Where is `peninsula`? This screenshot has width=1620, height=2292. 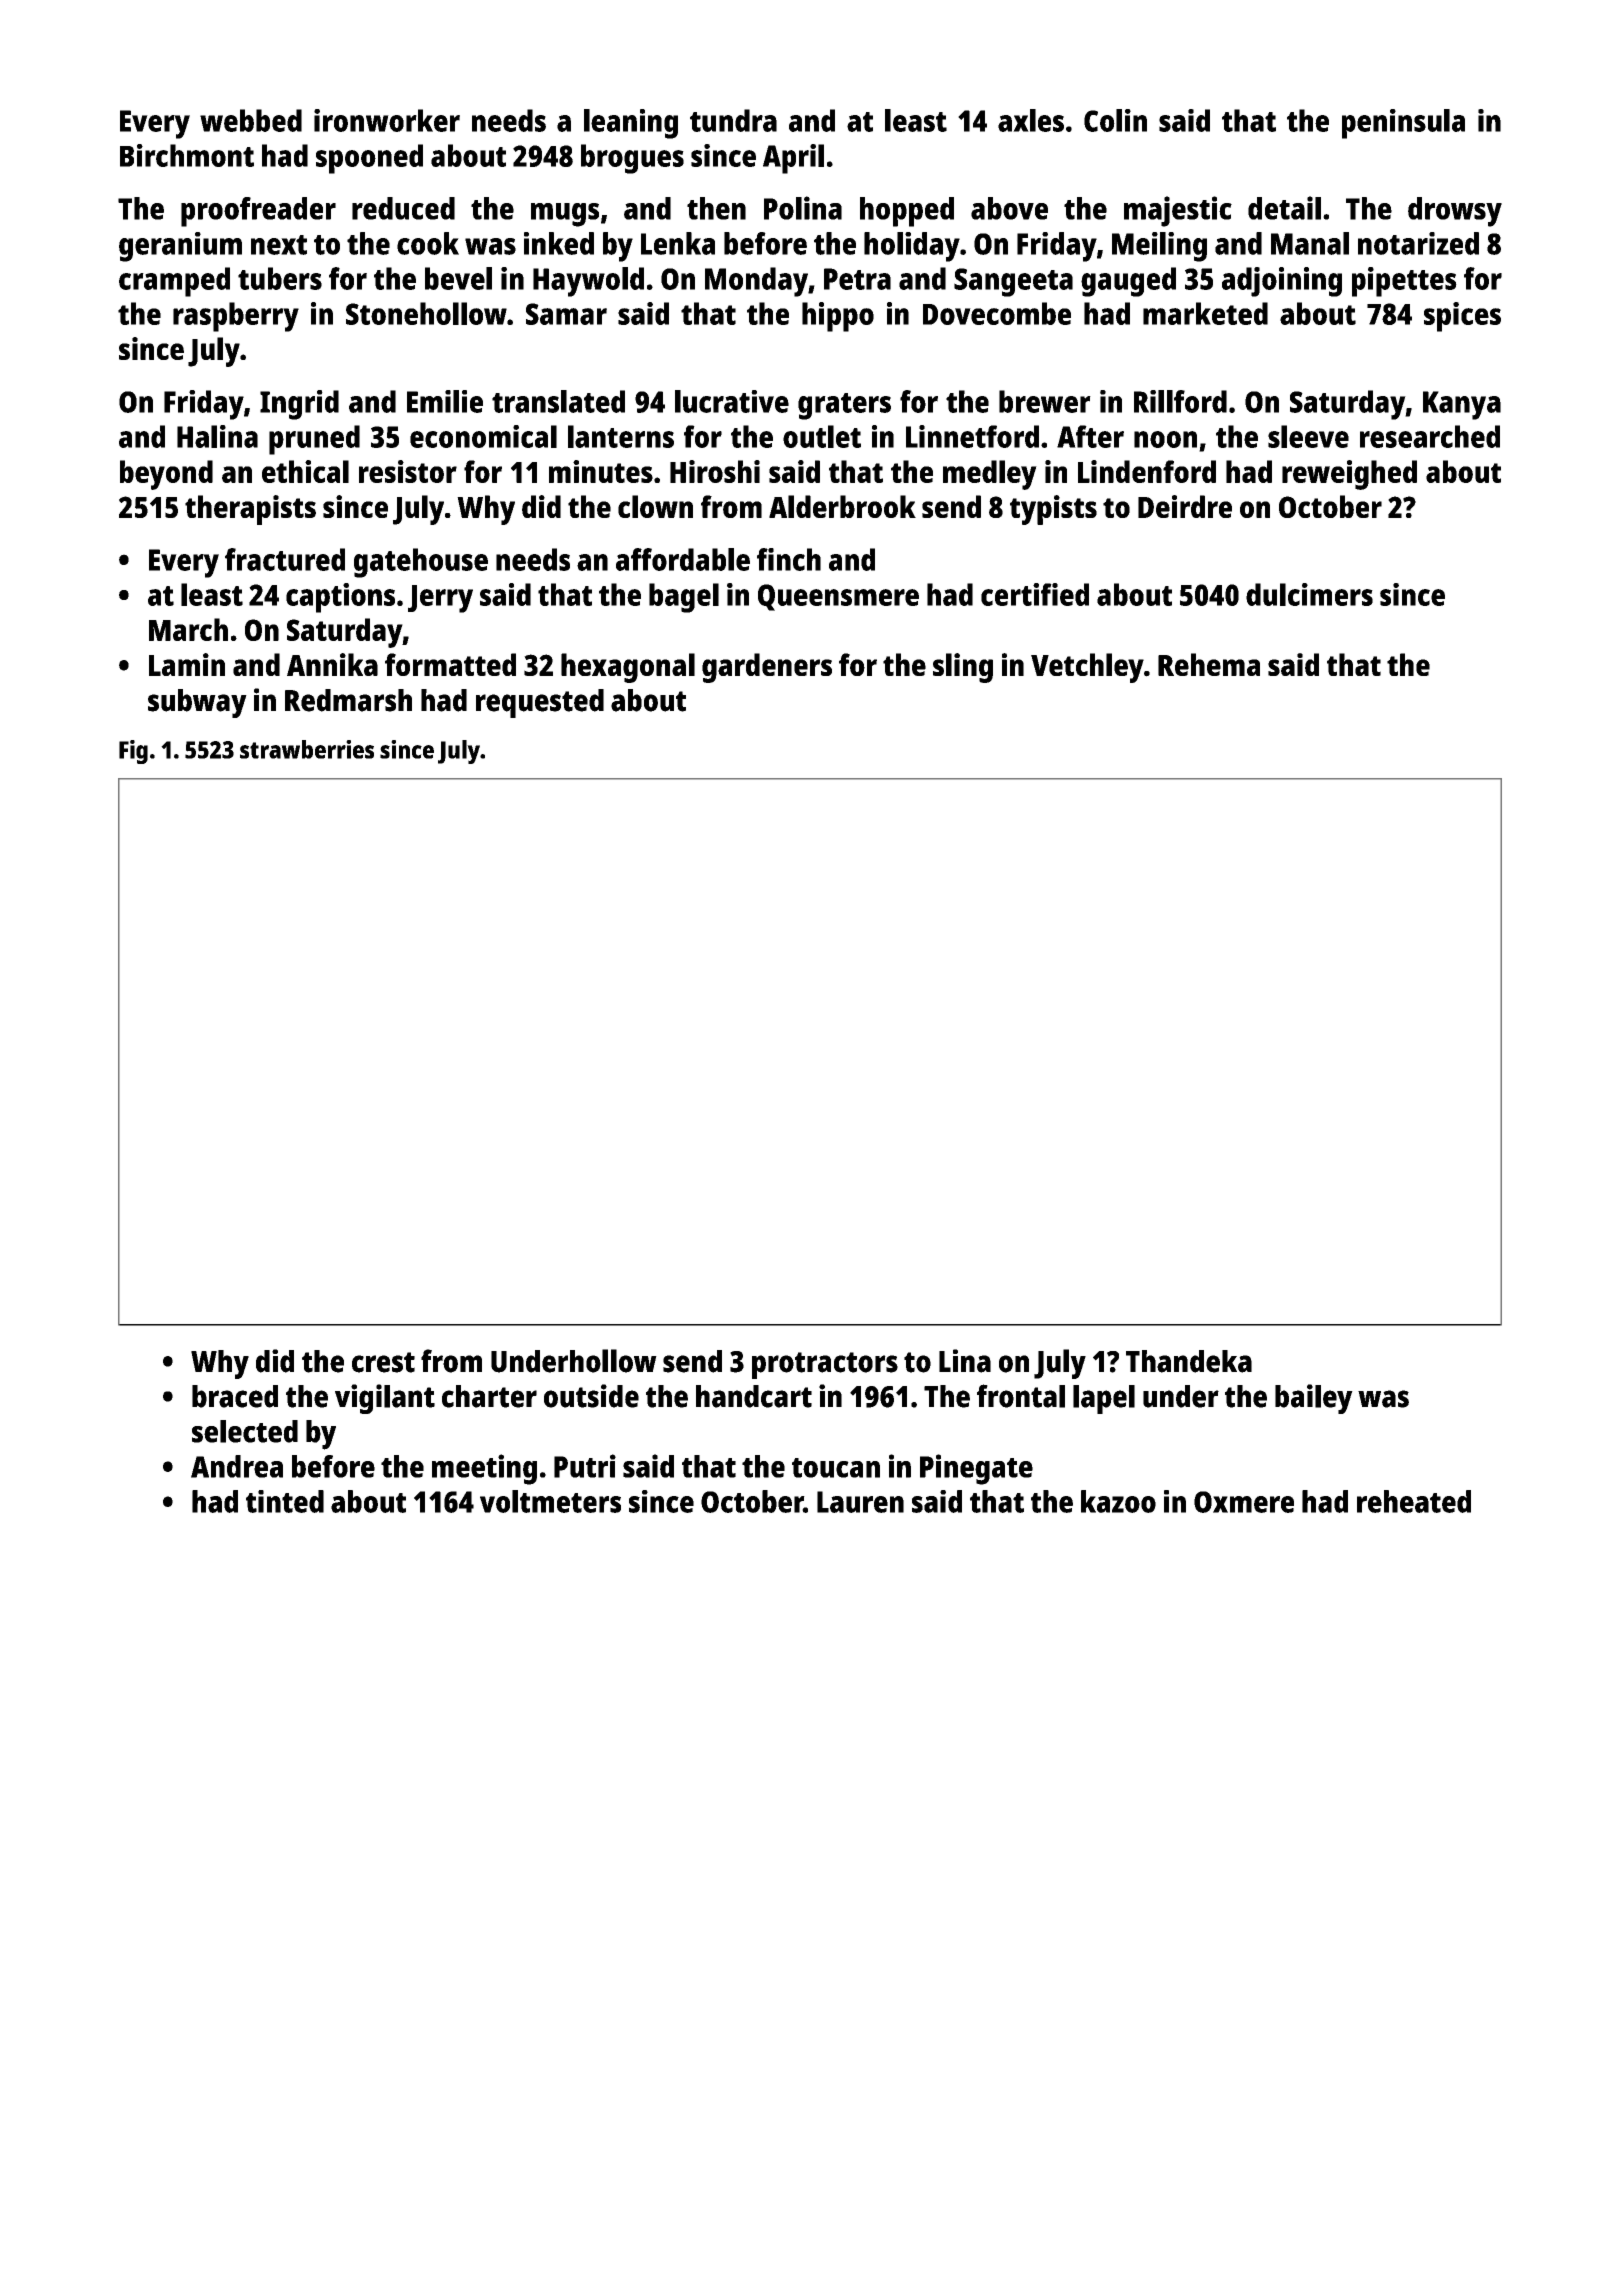
peninsula is located at coordinates (1403, 124).
